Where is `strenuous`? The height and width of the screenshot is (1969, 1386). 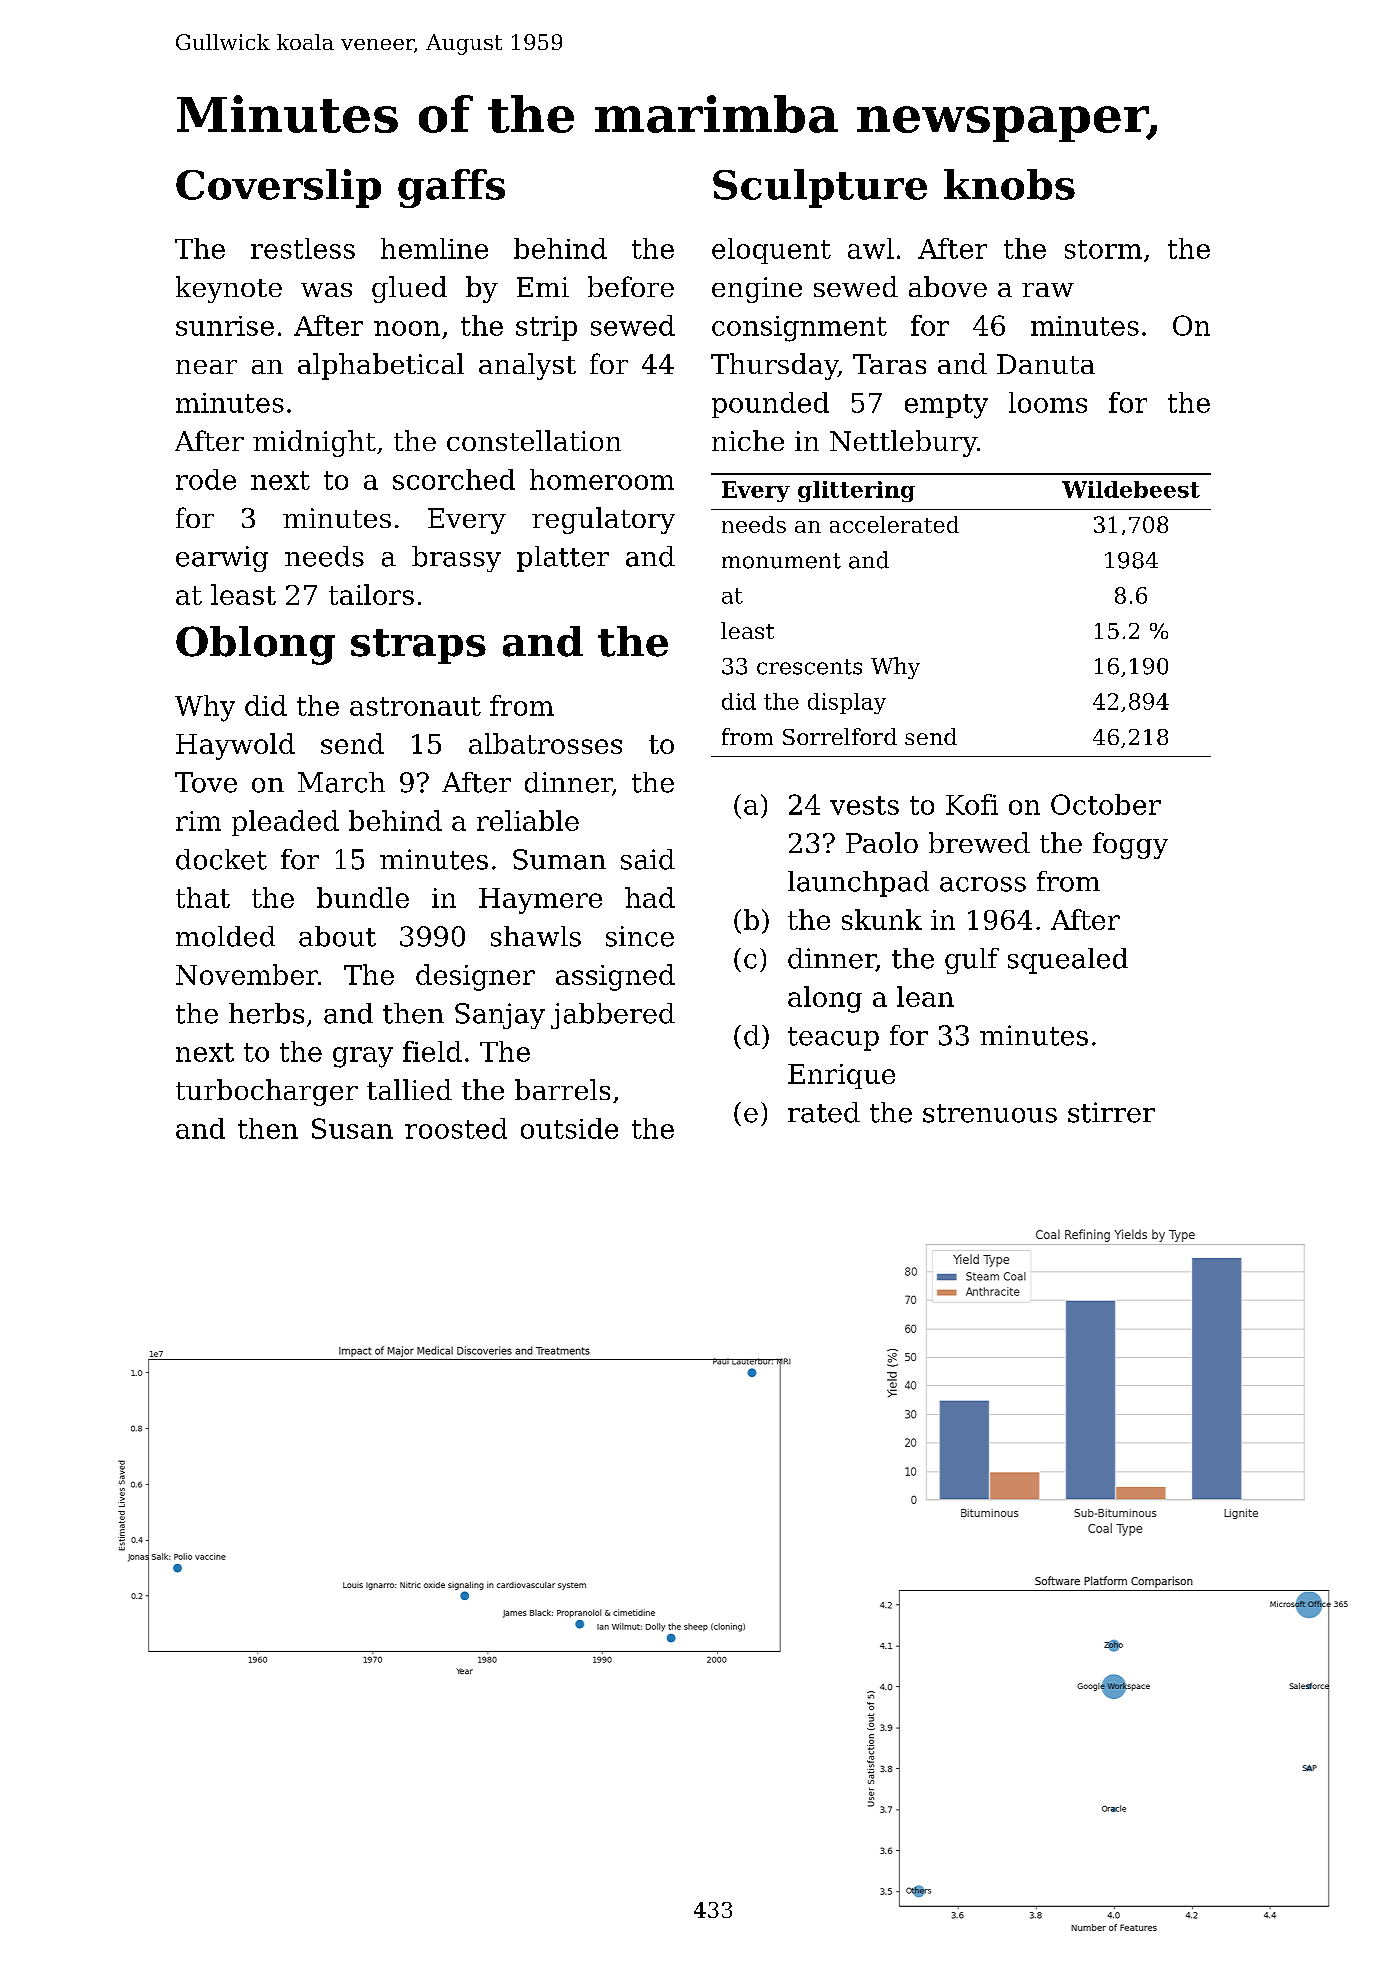 strenuous is located at coordinates (990, 1113).
